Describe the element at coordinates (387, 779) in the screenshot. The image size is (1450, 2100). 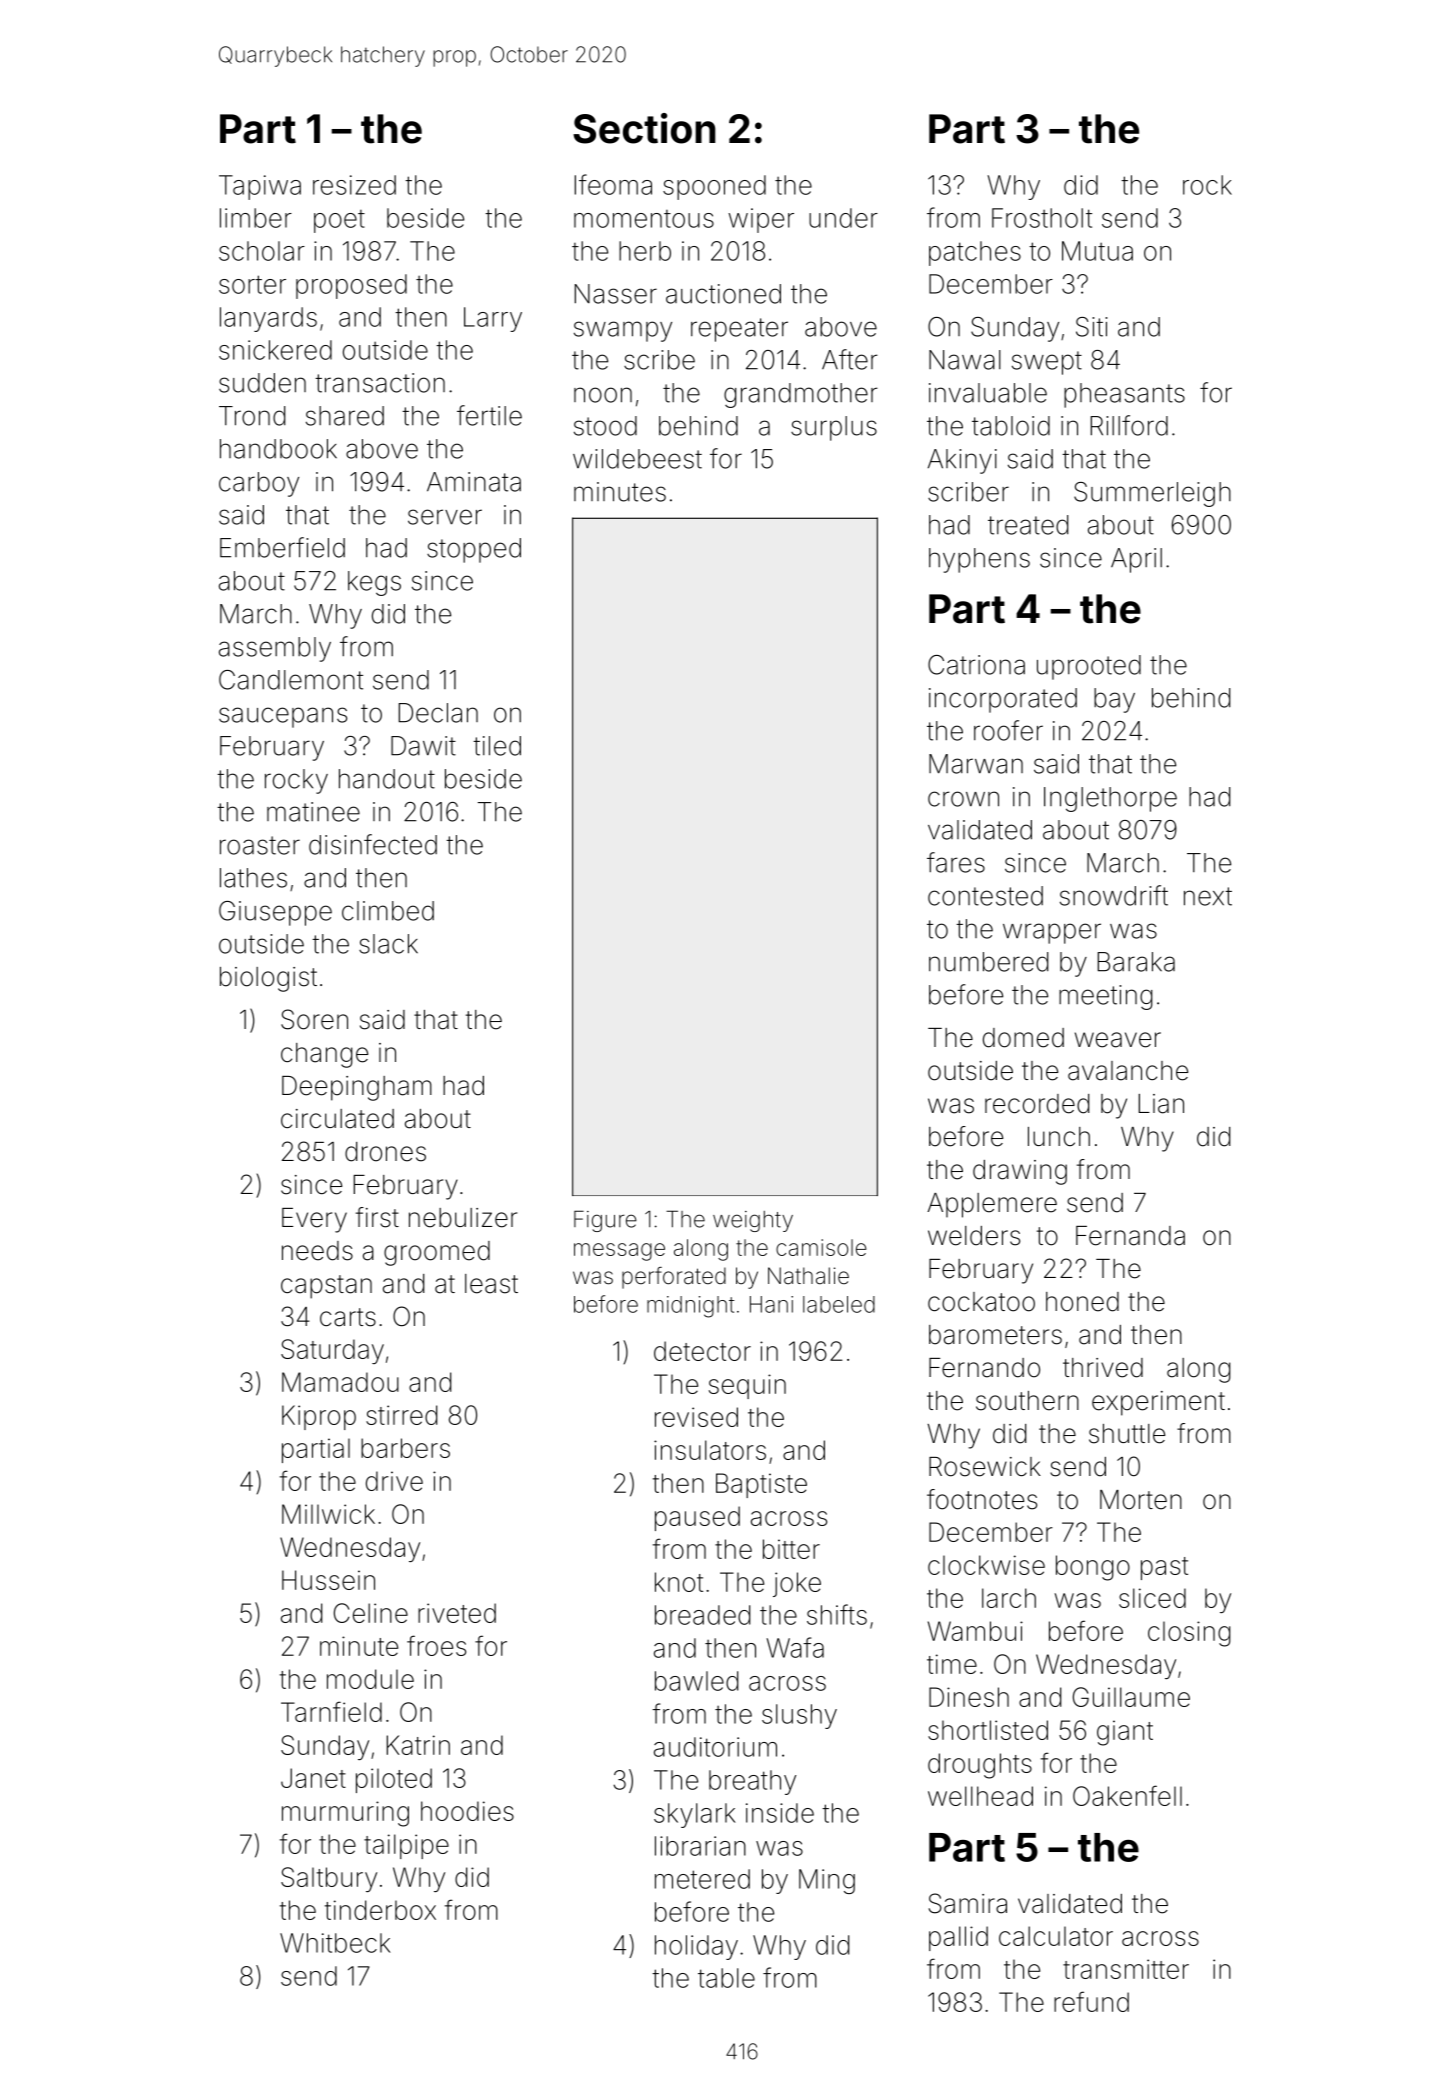
I see `handout` at that location.
